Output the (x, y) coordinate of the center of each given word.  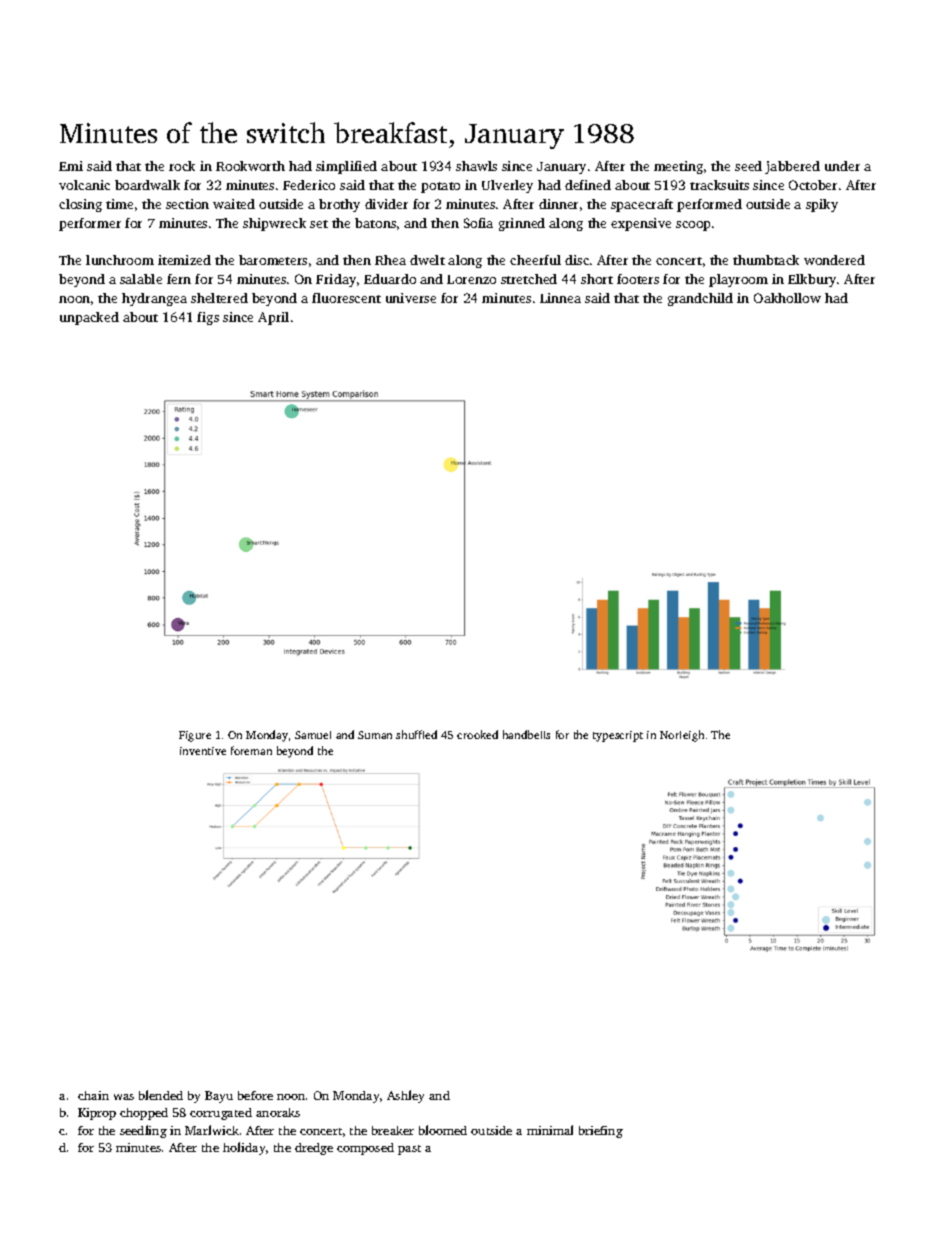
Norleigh (682, 736)
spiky (822, 205)
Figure (195, 736)
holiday (244, 1148)
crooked (477, 734)
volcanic (84, 185)
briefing (601, 1132)
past (409, 1150)
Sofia (478, 223)
